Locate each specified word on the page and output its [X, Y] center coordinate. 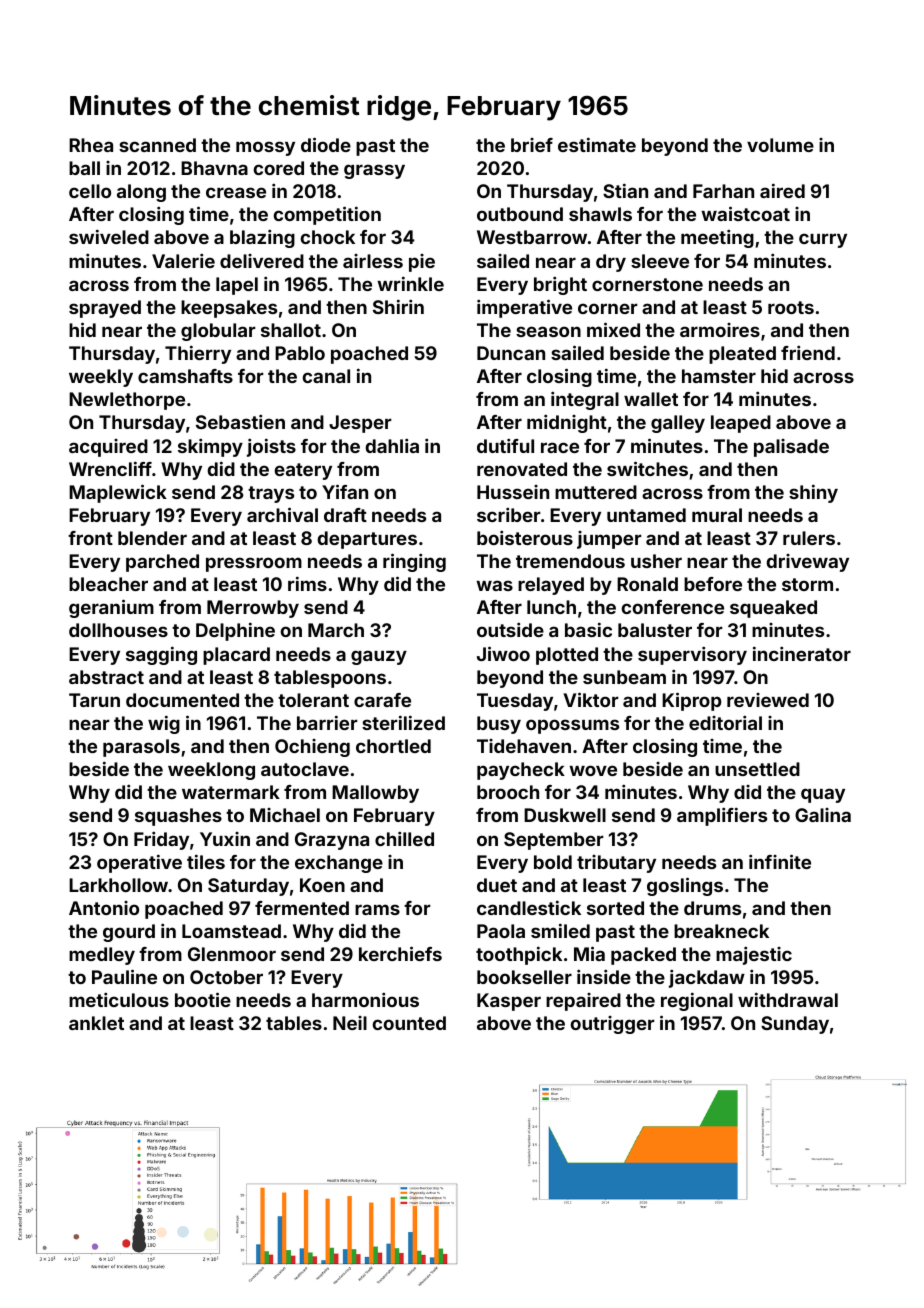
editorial [725, 722]
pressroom [254, 564]
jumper [609, 540]
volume [780, 145]
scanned [157, 145]
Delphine [235, 631]
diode [326, 144]
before [713, 584]
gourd [129, 933]
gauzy [379, 657]
